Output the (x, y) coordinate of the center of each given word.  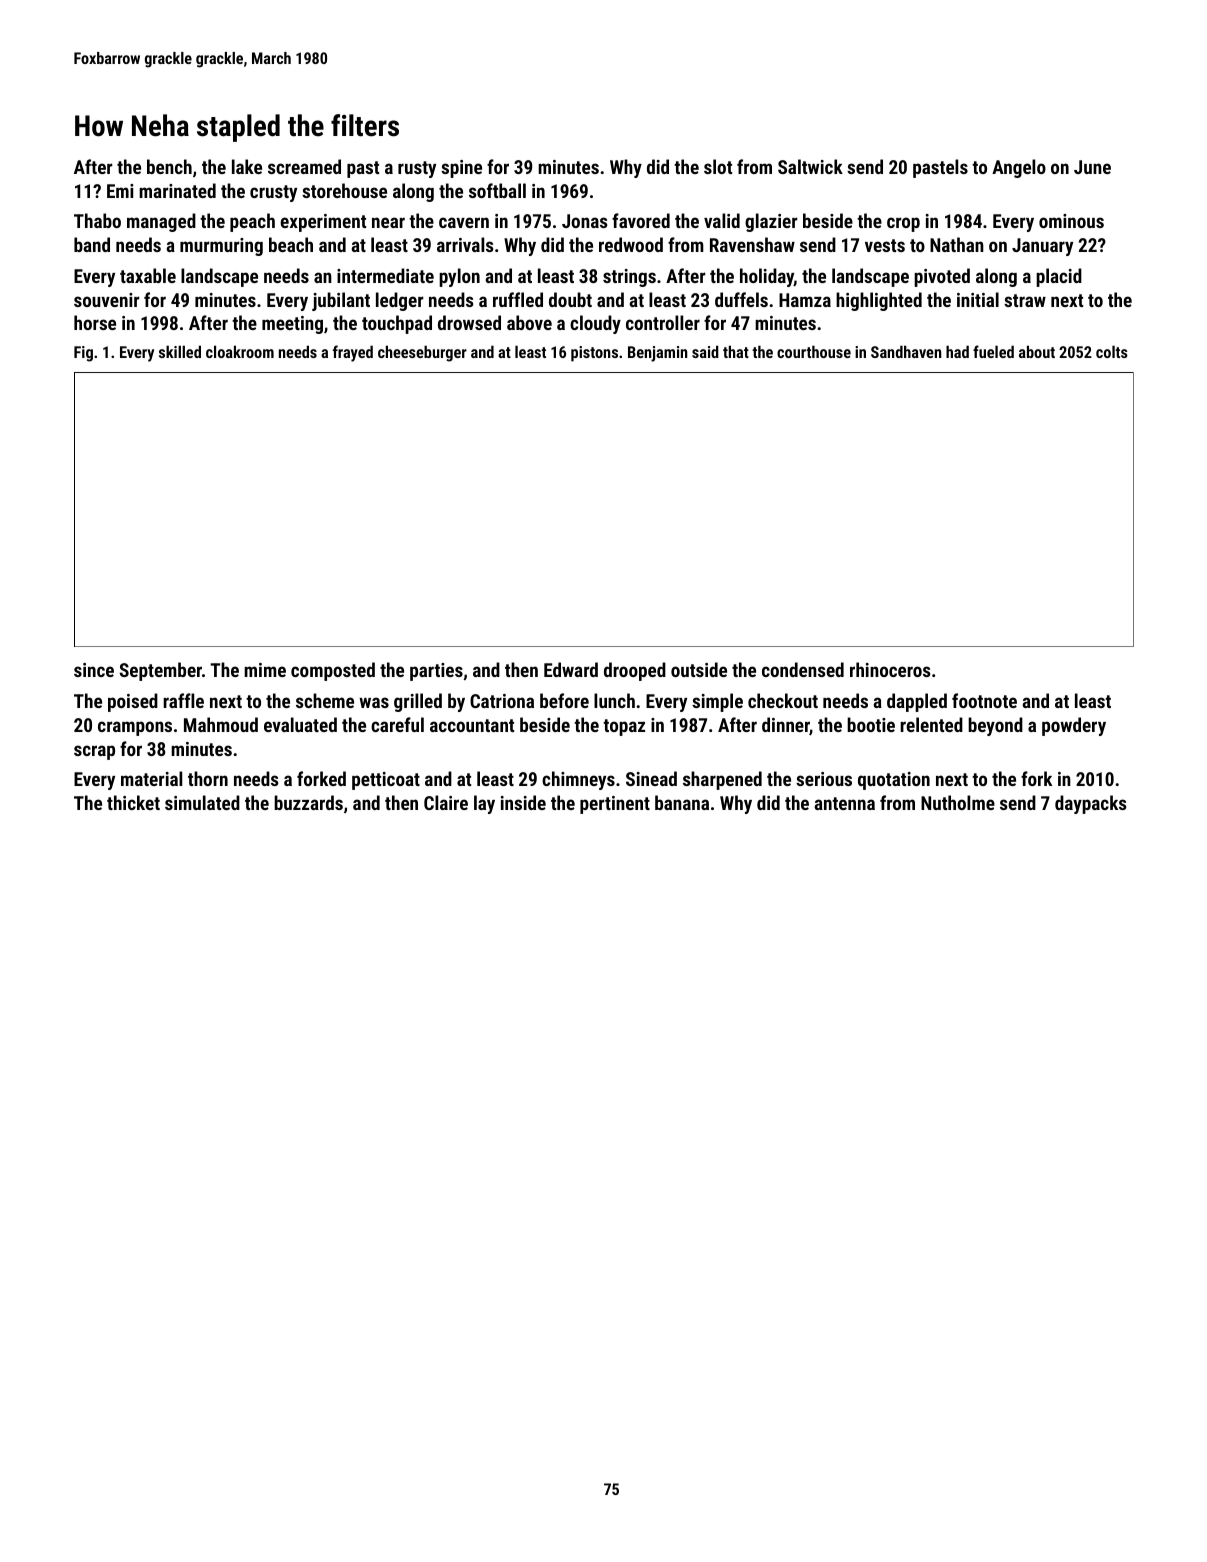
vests (885, 245)
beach (291, 244)
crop (903, 224)
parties (436, 672)
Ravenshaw (752, 244)
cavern (464, 222)
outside (699, 669)
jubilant (341, 301)
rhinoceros (890, 669)
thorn (208, 778)
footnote (984, 700)
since (94, 670)
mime (265, 670)
